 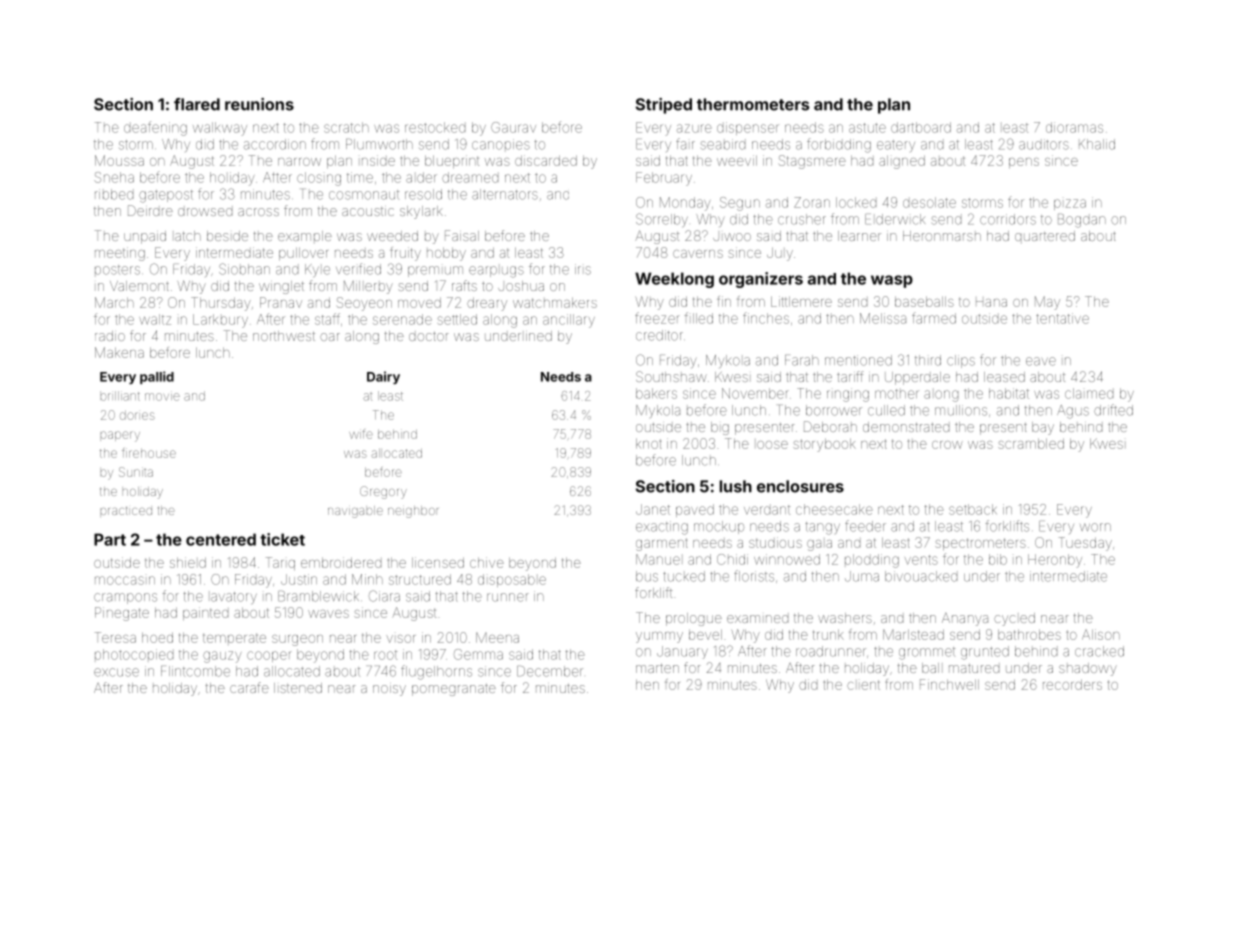 What do you see at coordinates (865, 526) in the screenshot?
I see `feeder` at bounding box center [865, 526].
